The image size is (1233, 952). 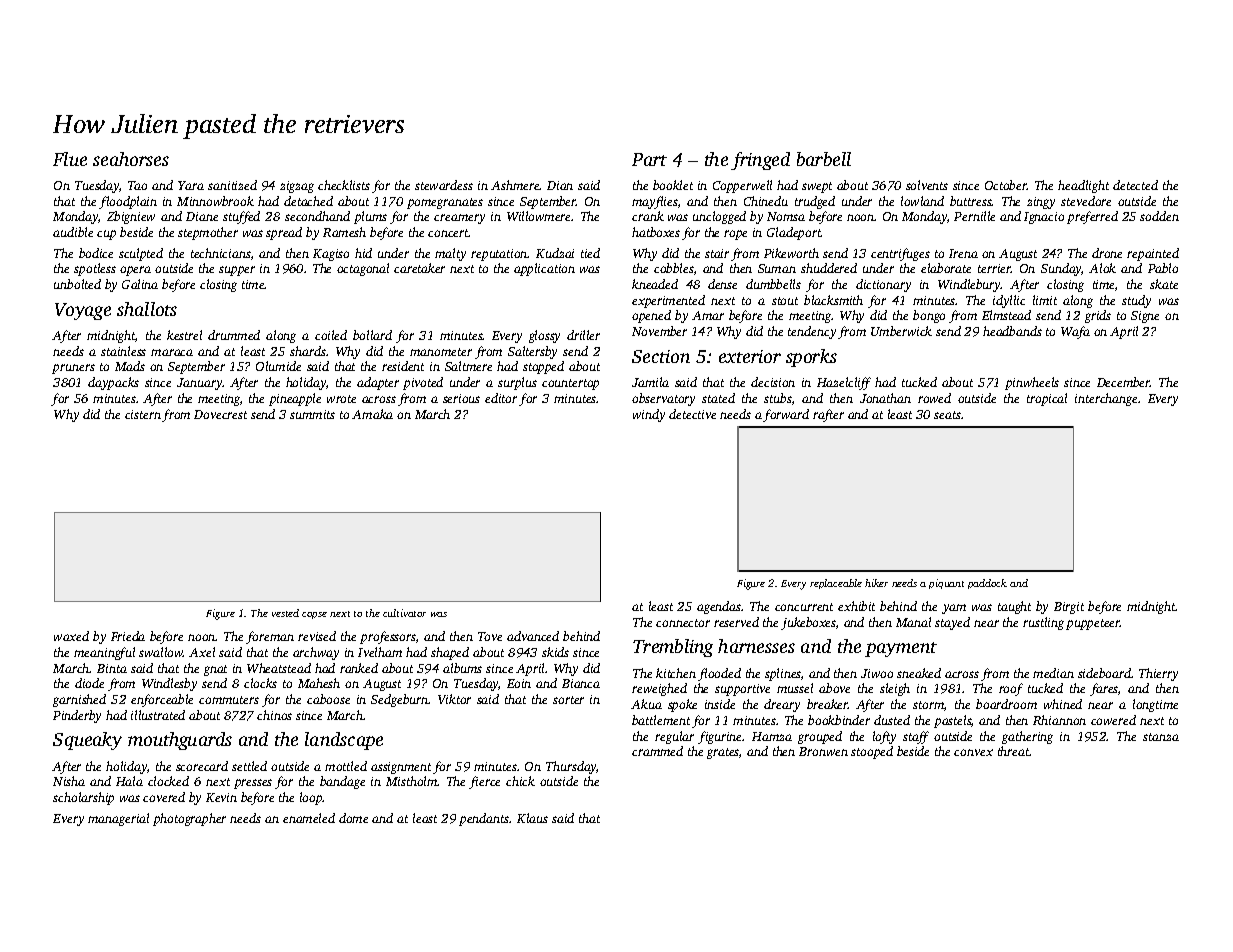 I want to click on Signe, so click(x=1145, y=317).
